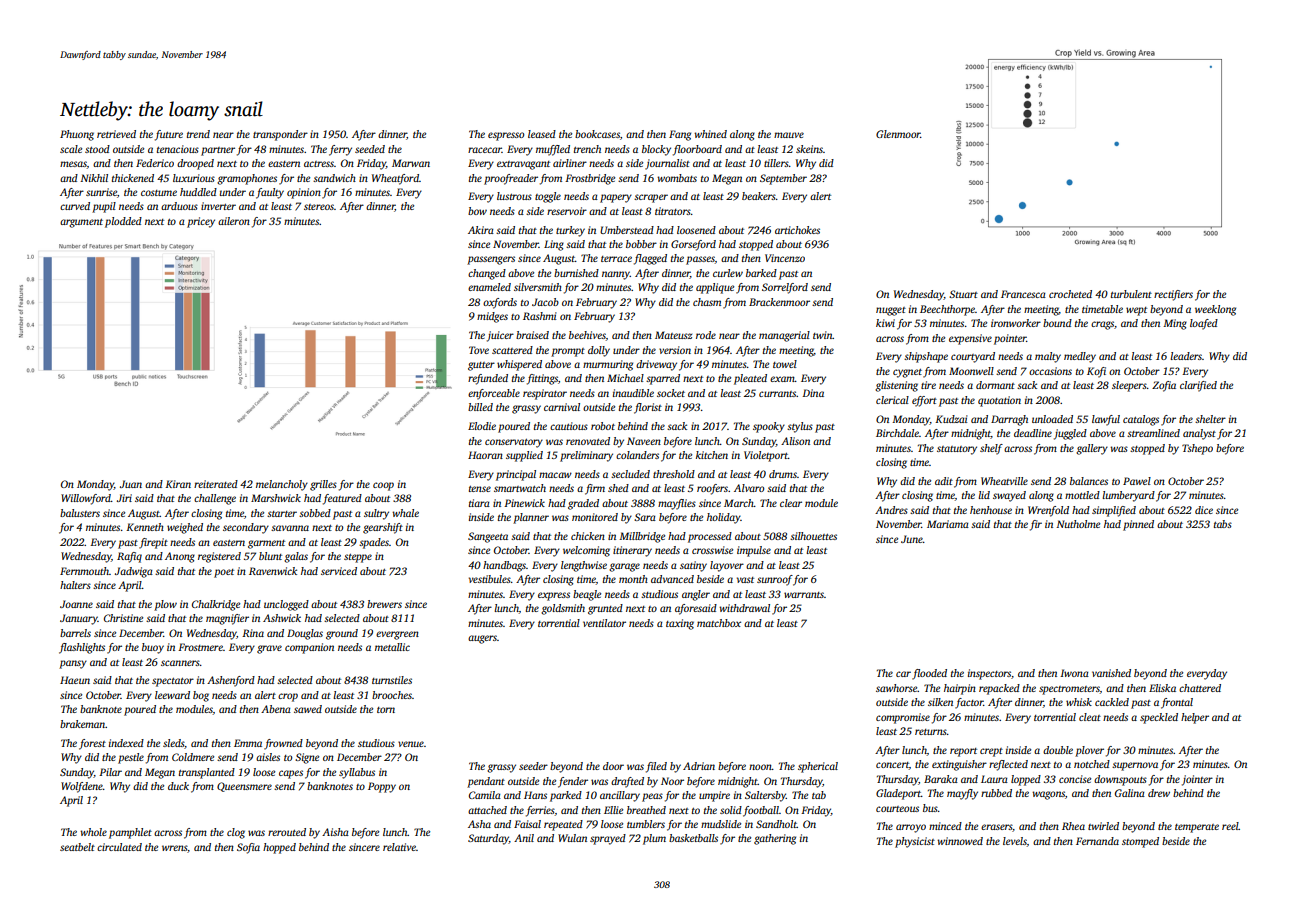 The image size is (1308, 924). What do you see at coordinates (1048, 795) in the document?
I see `wagons` at bounding box center [1048, 795].
